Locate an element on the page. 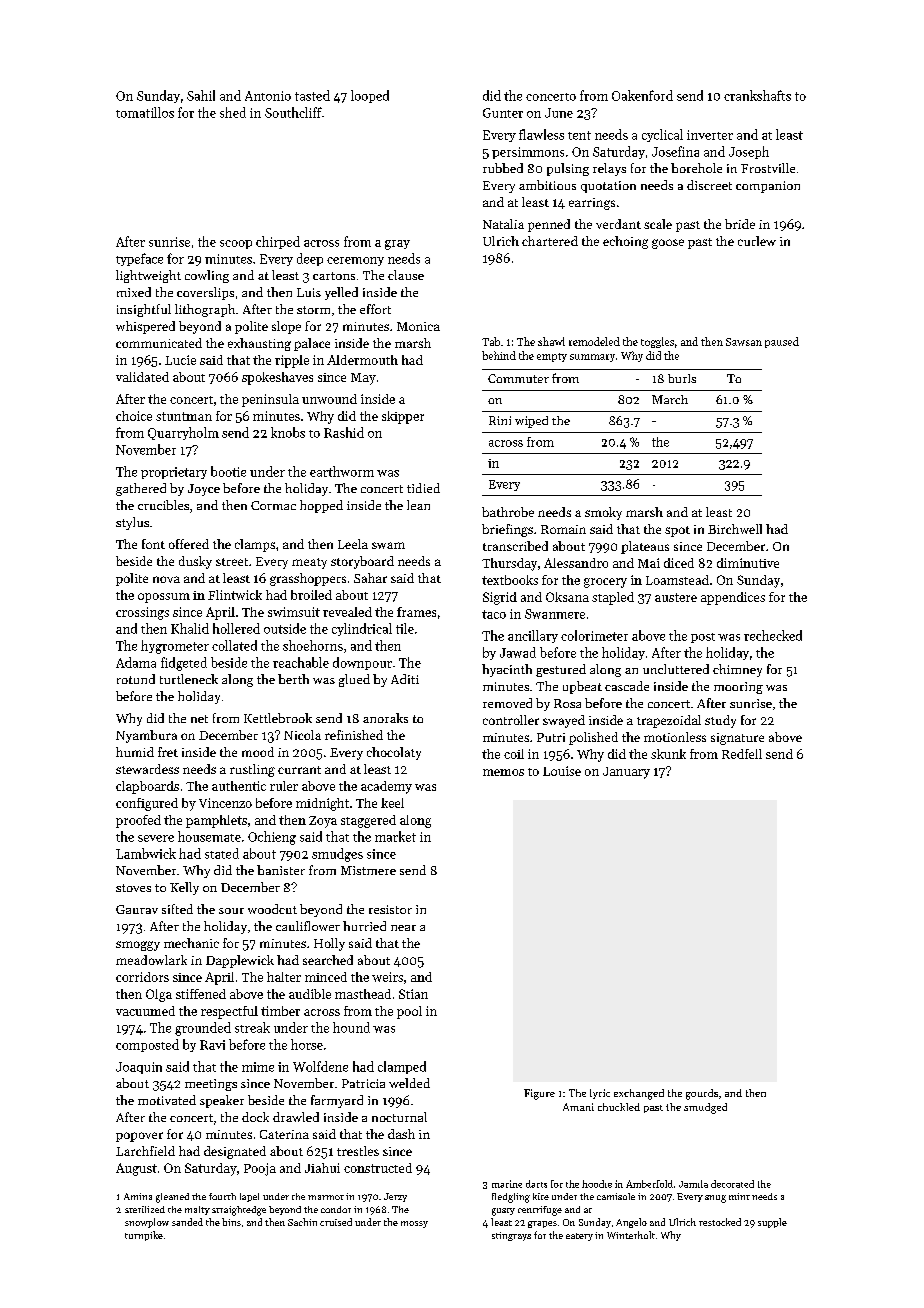  taco is located at coordinates (494, 614).
